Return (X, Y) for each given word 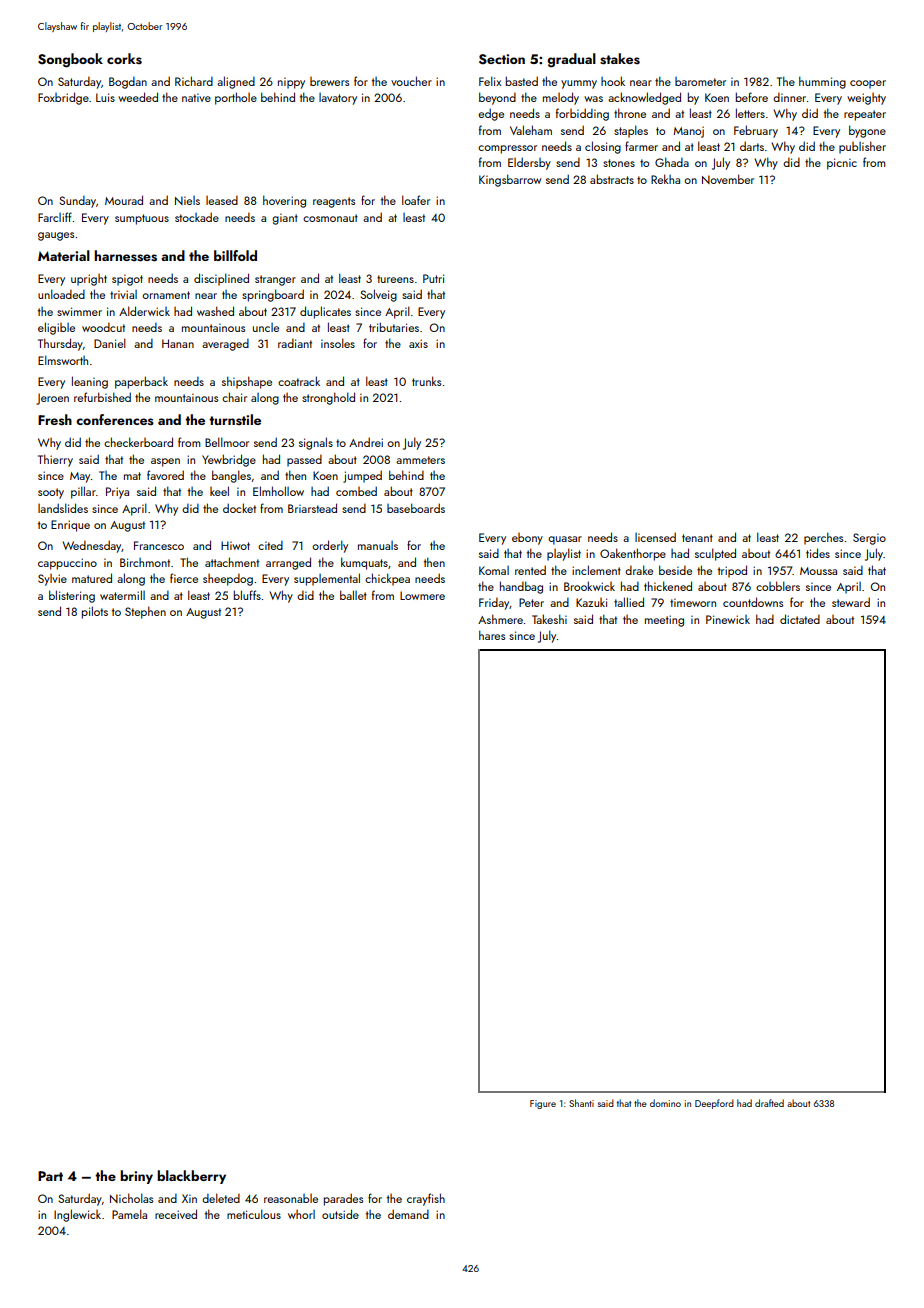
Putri (433, 278)
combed (356, 491)
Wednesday (92, 546)
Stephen (145, 612)
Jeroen (52, 399)
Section (502, 59)
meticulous (254, 1214)
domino (665, 1103)
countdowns (753, 602)
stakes (620, 59)
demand (408, 1214)
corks (124, 59)
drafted (769, 1103)
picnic (842, 164)
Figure (543, 1104)
